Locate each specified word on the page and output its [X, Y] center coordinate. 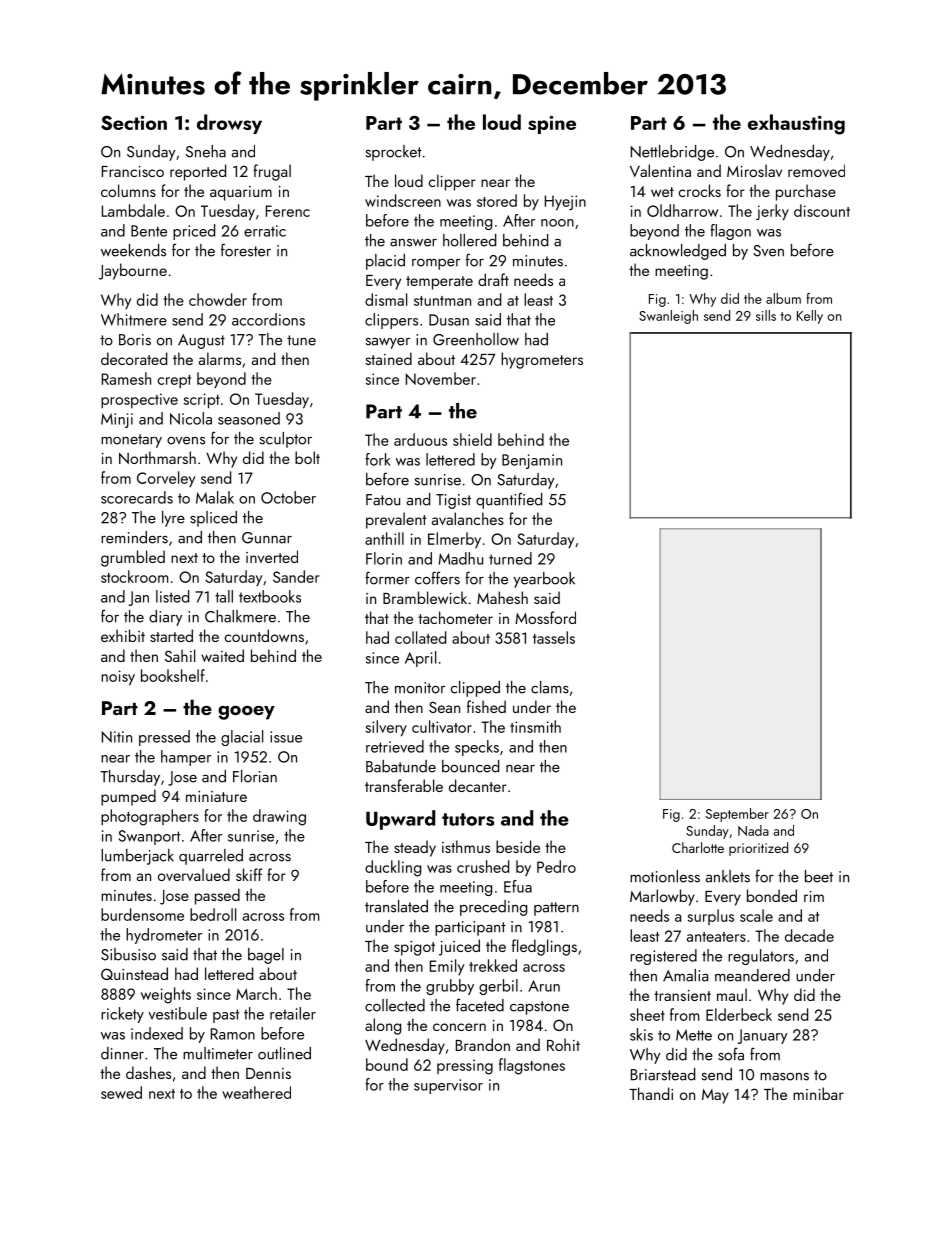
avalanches [468, 518]
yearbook [544, 580]
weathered [256, 1092]
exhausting [796, 124]
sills [766, 315]
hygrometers [542, 360]
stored [497, 200]
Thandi [651, 1093]
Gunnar [267, 538]
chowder [218, 299]
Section [134, 122]
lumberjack [137, 857]
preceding [493, 908]
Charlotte [698, 847]
